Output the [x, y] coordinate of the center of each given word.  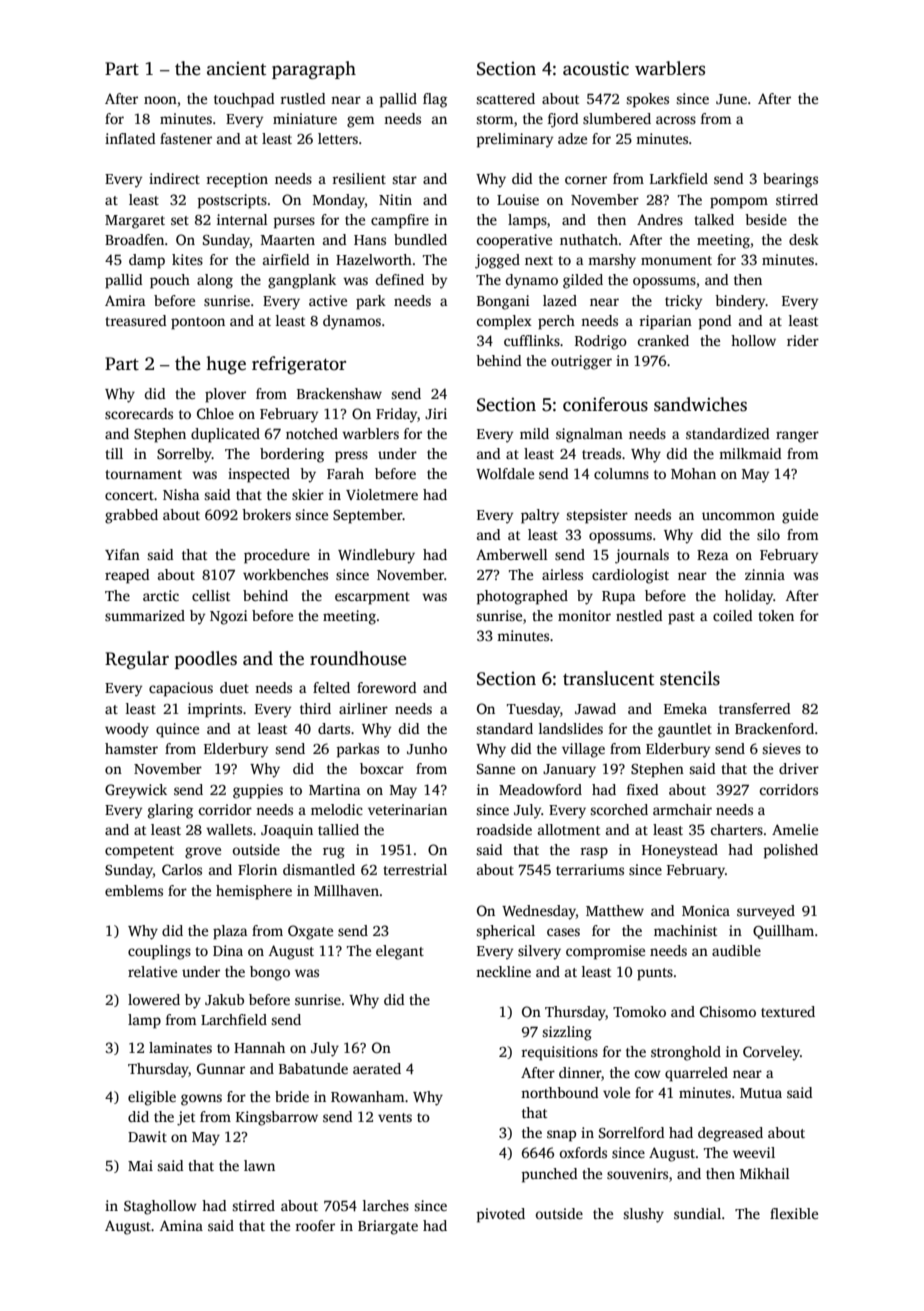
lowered [154, 999]
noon [160, 100]
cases [563, 932]
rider [803, 340]
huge [226, 365]
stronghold [686, 1053]
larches [386, 1205]
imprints [215, 710]
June [731, 99]
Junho [427, 748]
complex [504, 322]
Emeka [685, 708]
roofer [315, 1225]
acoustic [596, 69]
